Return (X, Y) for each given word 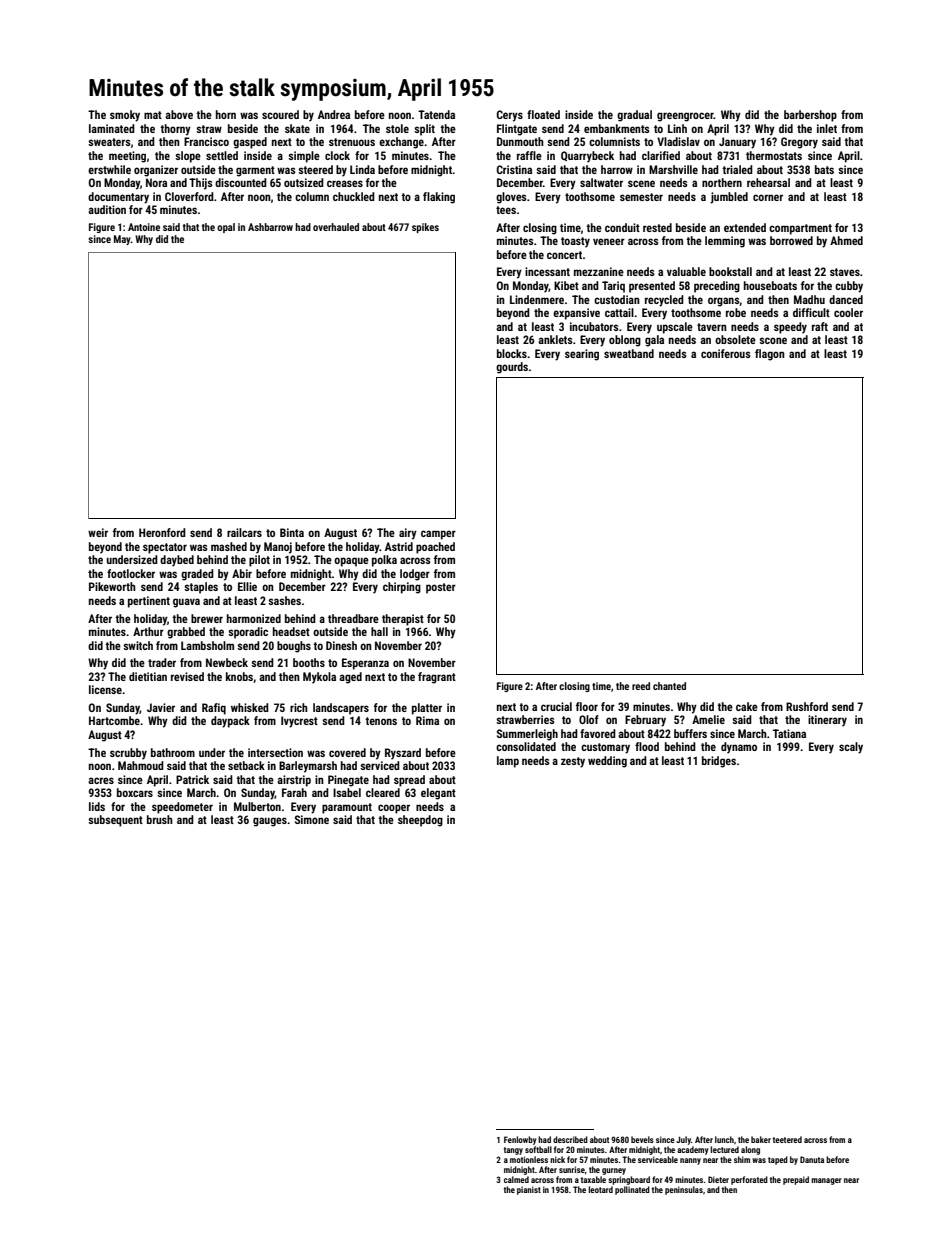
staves (845, 272)
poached (435, 548)
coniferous (726, 353)
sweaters (109, 142)
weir (98, 532)
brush (160, 819)
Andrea (334, 114)
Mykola (319, 678)
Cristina (514, 169)
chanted (669, 686)
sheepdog (420, 821)
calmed (516, 1179)
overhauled (336, 227)
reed (641, 686)
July (683, 1140)
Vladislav (678, 141)
